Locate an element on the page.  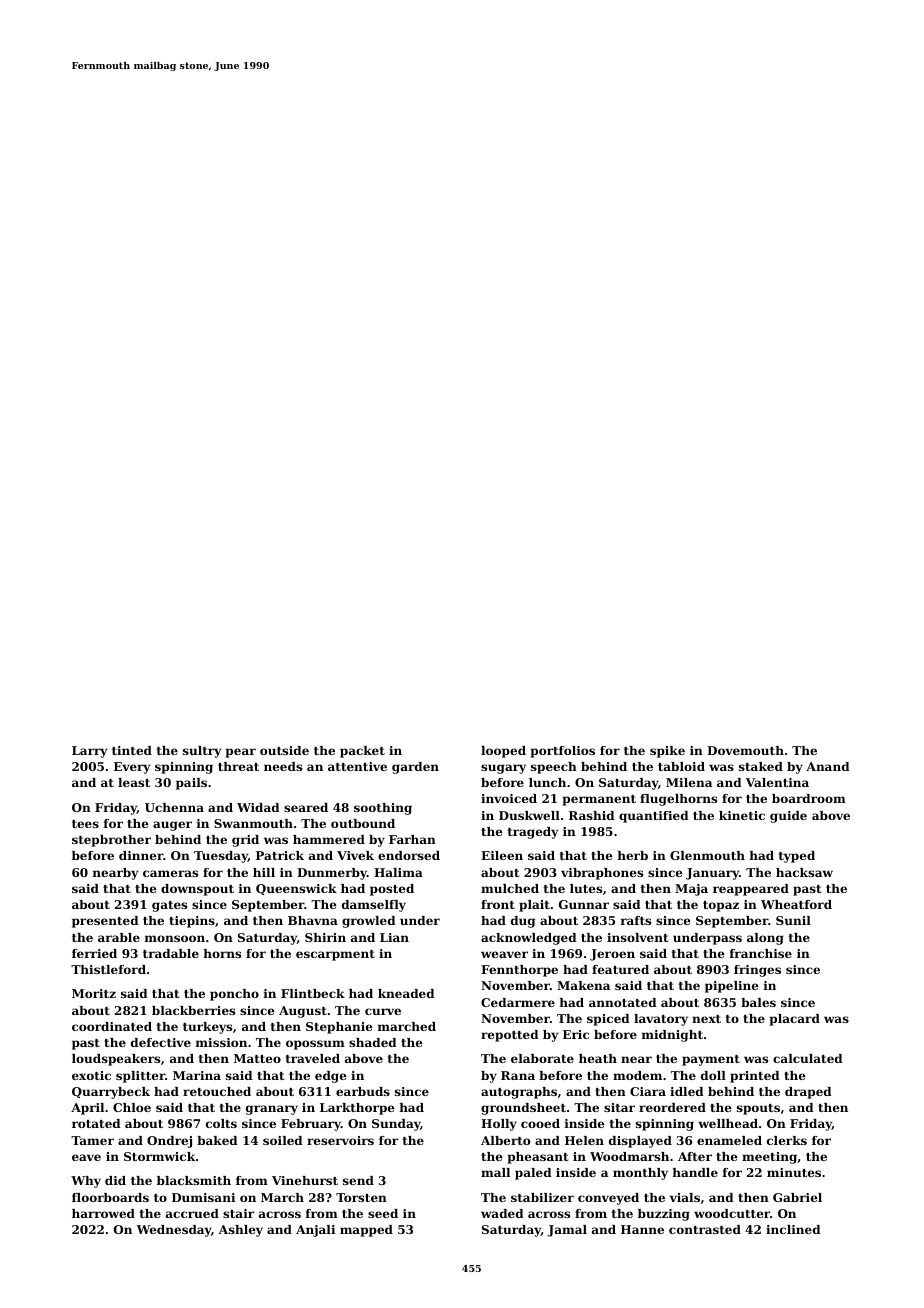
boardroom is located at coordinates (809, 798).
